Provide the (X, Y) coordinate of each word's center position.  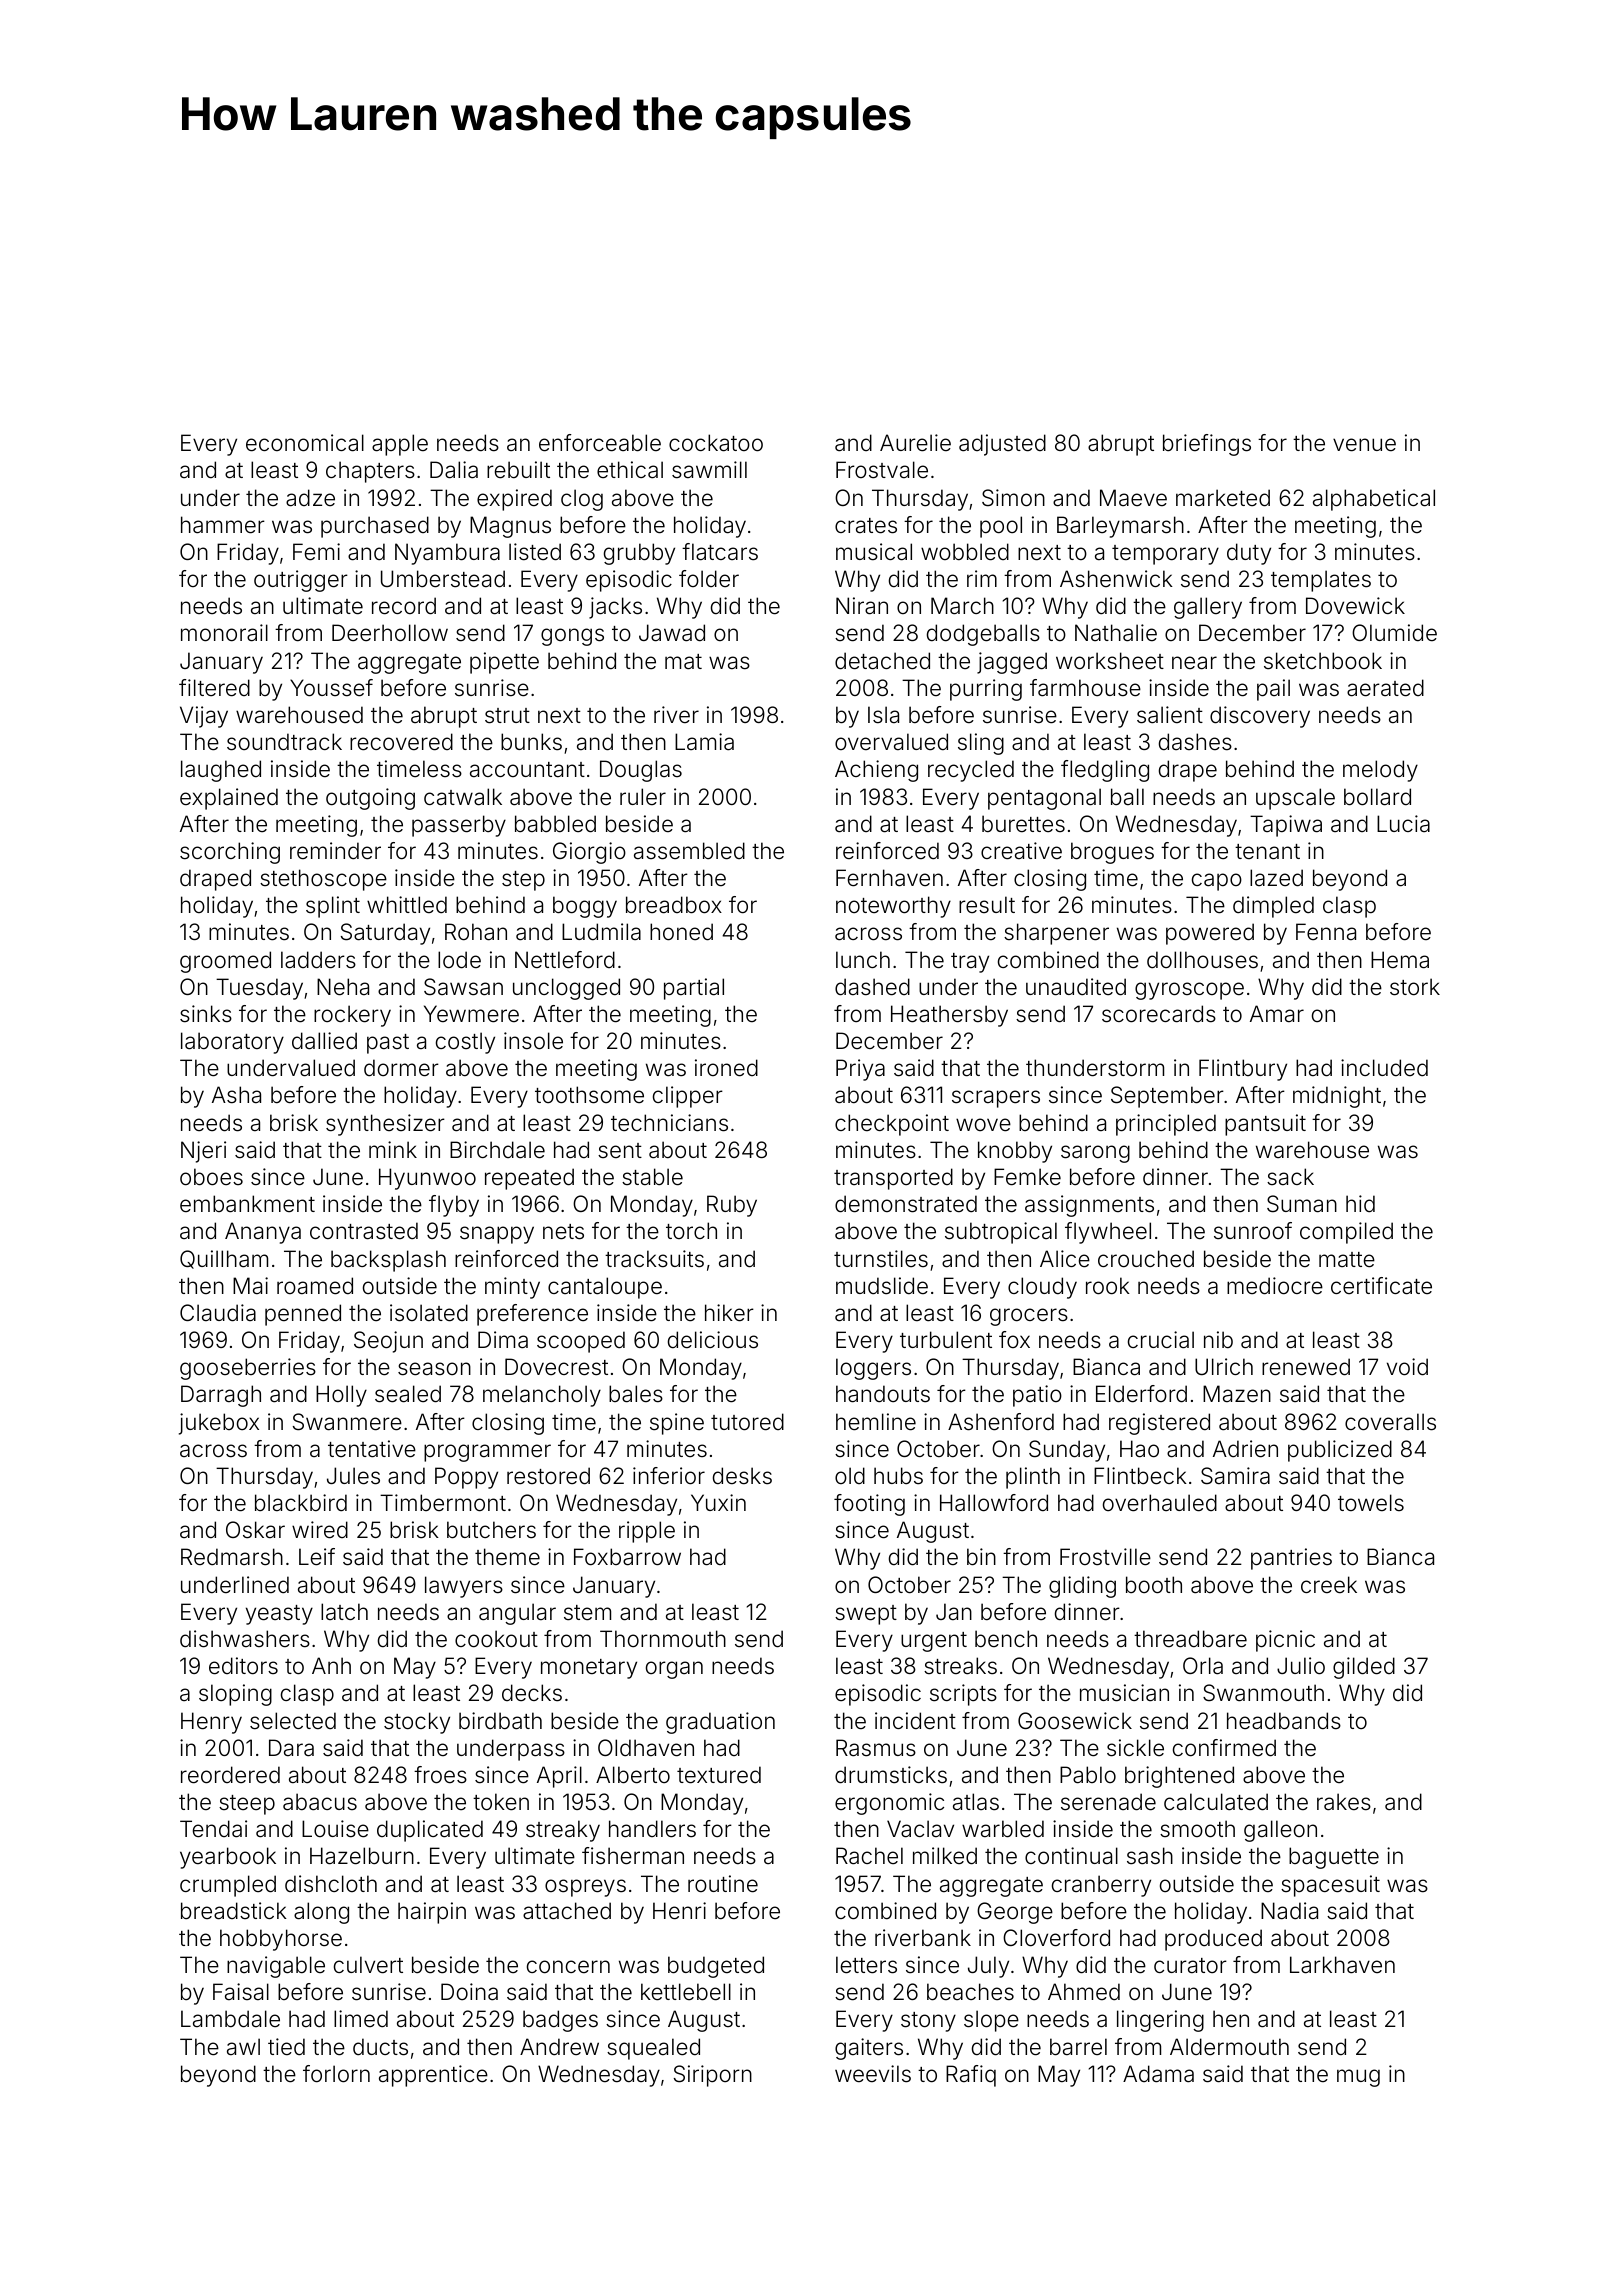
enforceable (600, 443)
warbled (1003, 1829)
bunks (531, 742)
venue (1364, 445)
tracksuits (654, 1259)
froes (440, 1775)
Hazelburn (362, 1856)
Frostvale (882, 470)
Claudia (218, 1313)
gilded (1364, 1668)
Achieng (876, 771)
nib (1218, 1339)
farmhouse (1085, 688)
